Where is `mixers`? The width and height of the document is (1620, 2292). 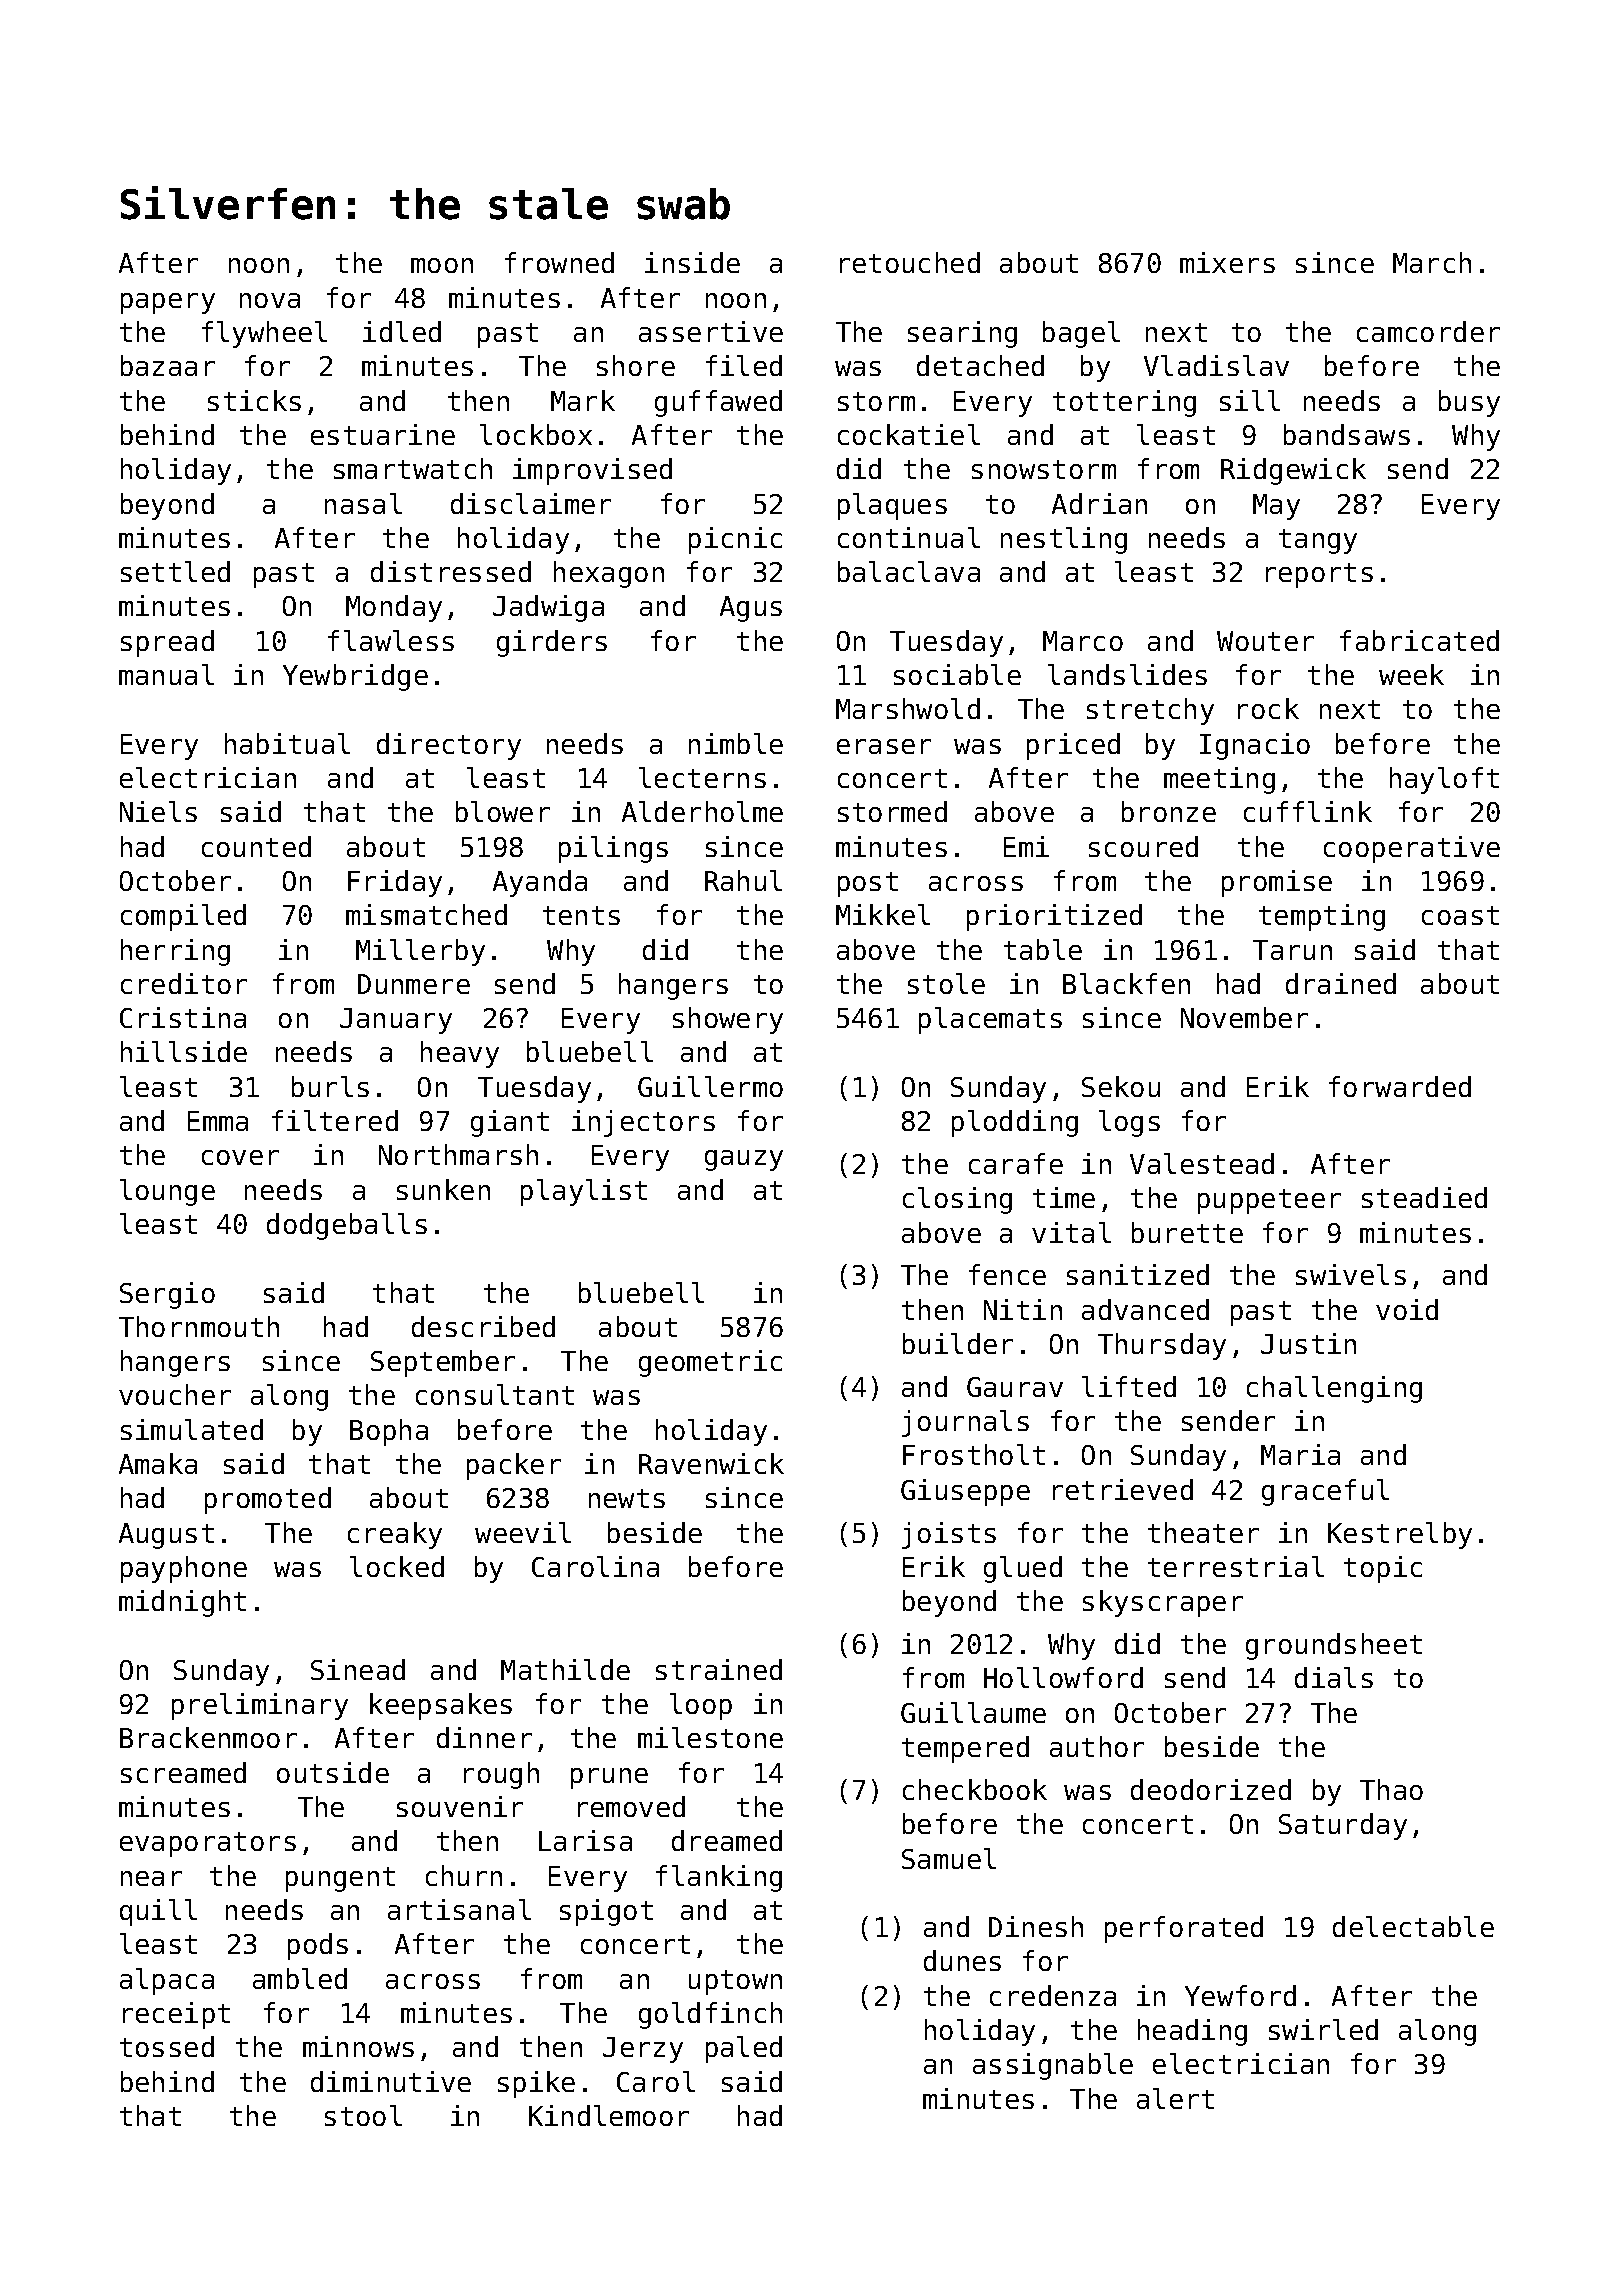 mixers is located at coordinates (1227, 262).
